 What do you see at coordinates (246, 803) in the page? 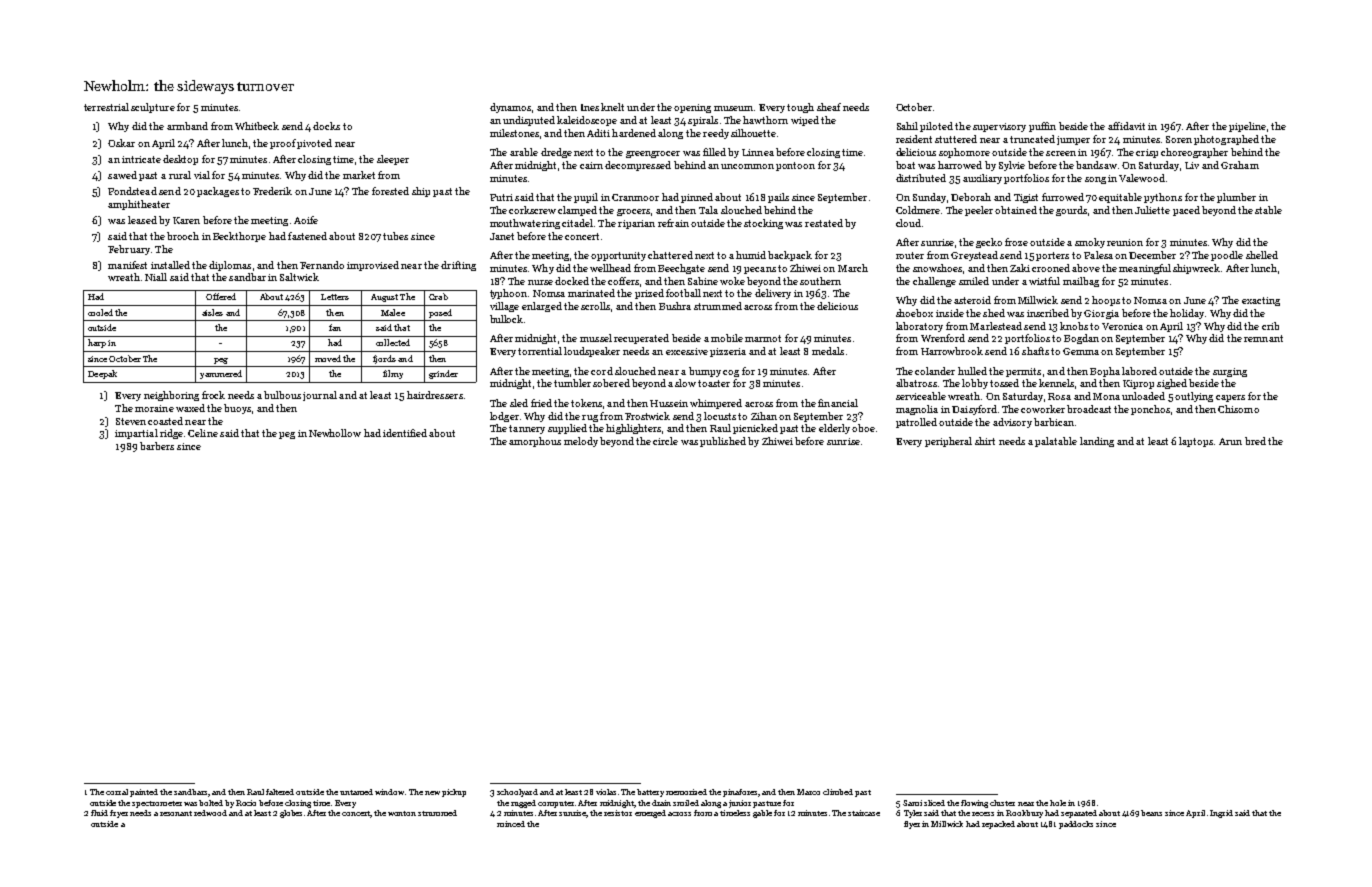
I see `Rocio` at bounding box center [246, 803].
